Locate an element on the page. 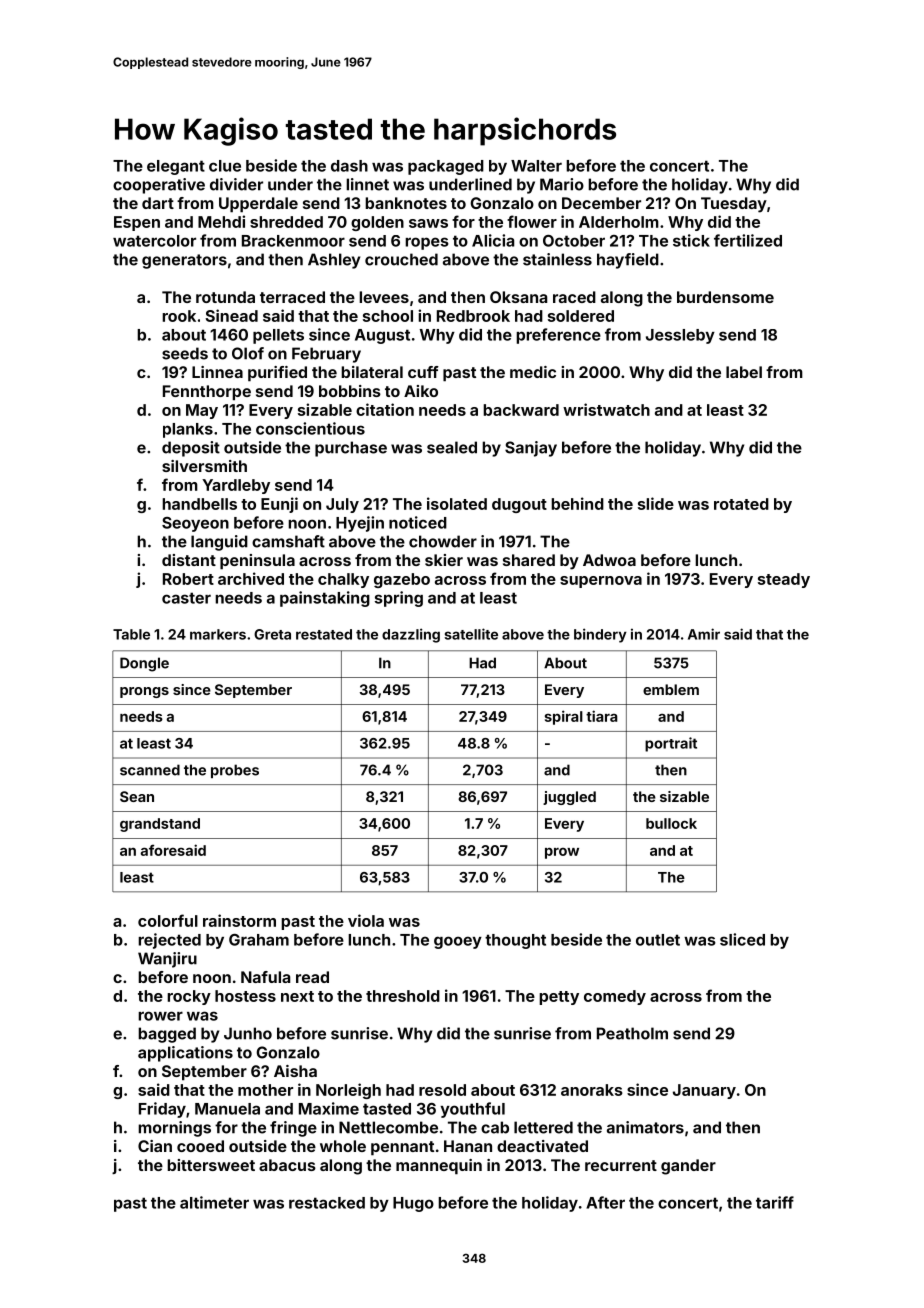 The width and height of the document is (924, 1308). Tuesday is located at coordinates (734, 205).
